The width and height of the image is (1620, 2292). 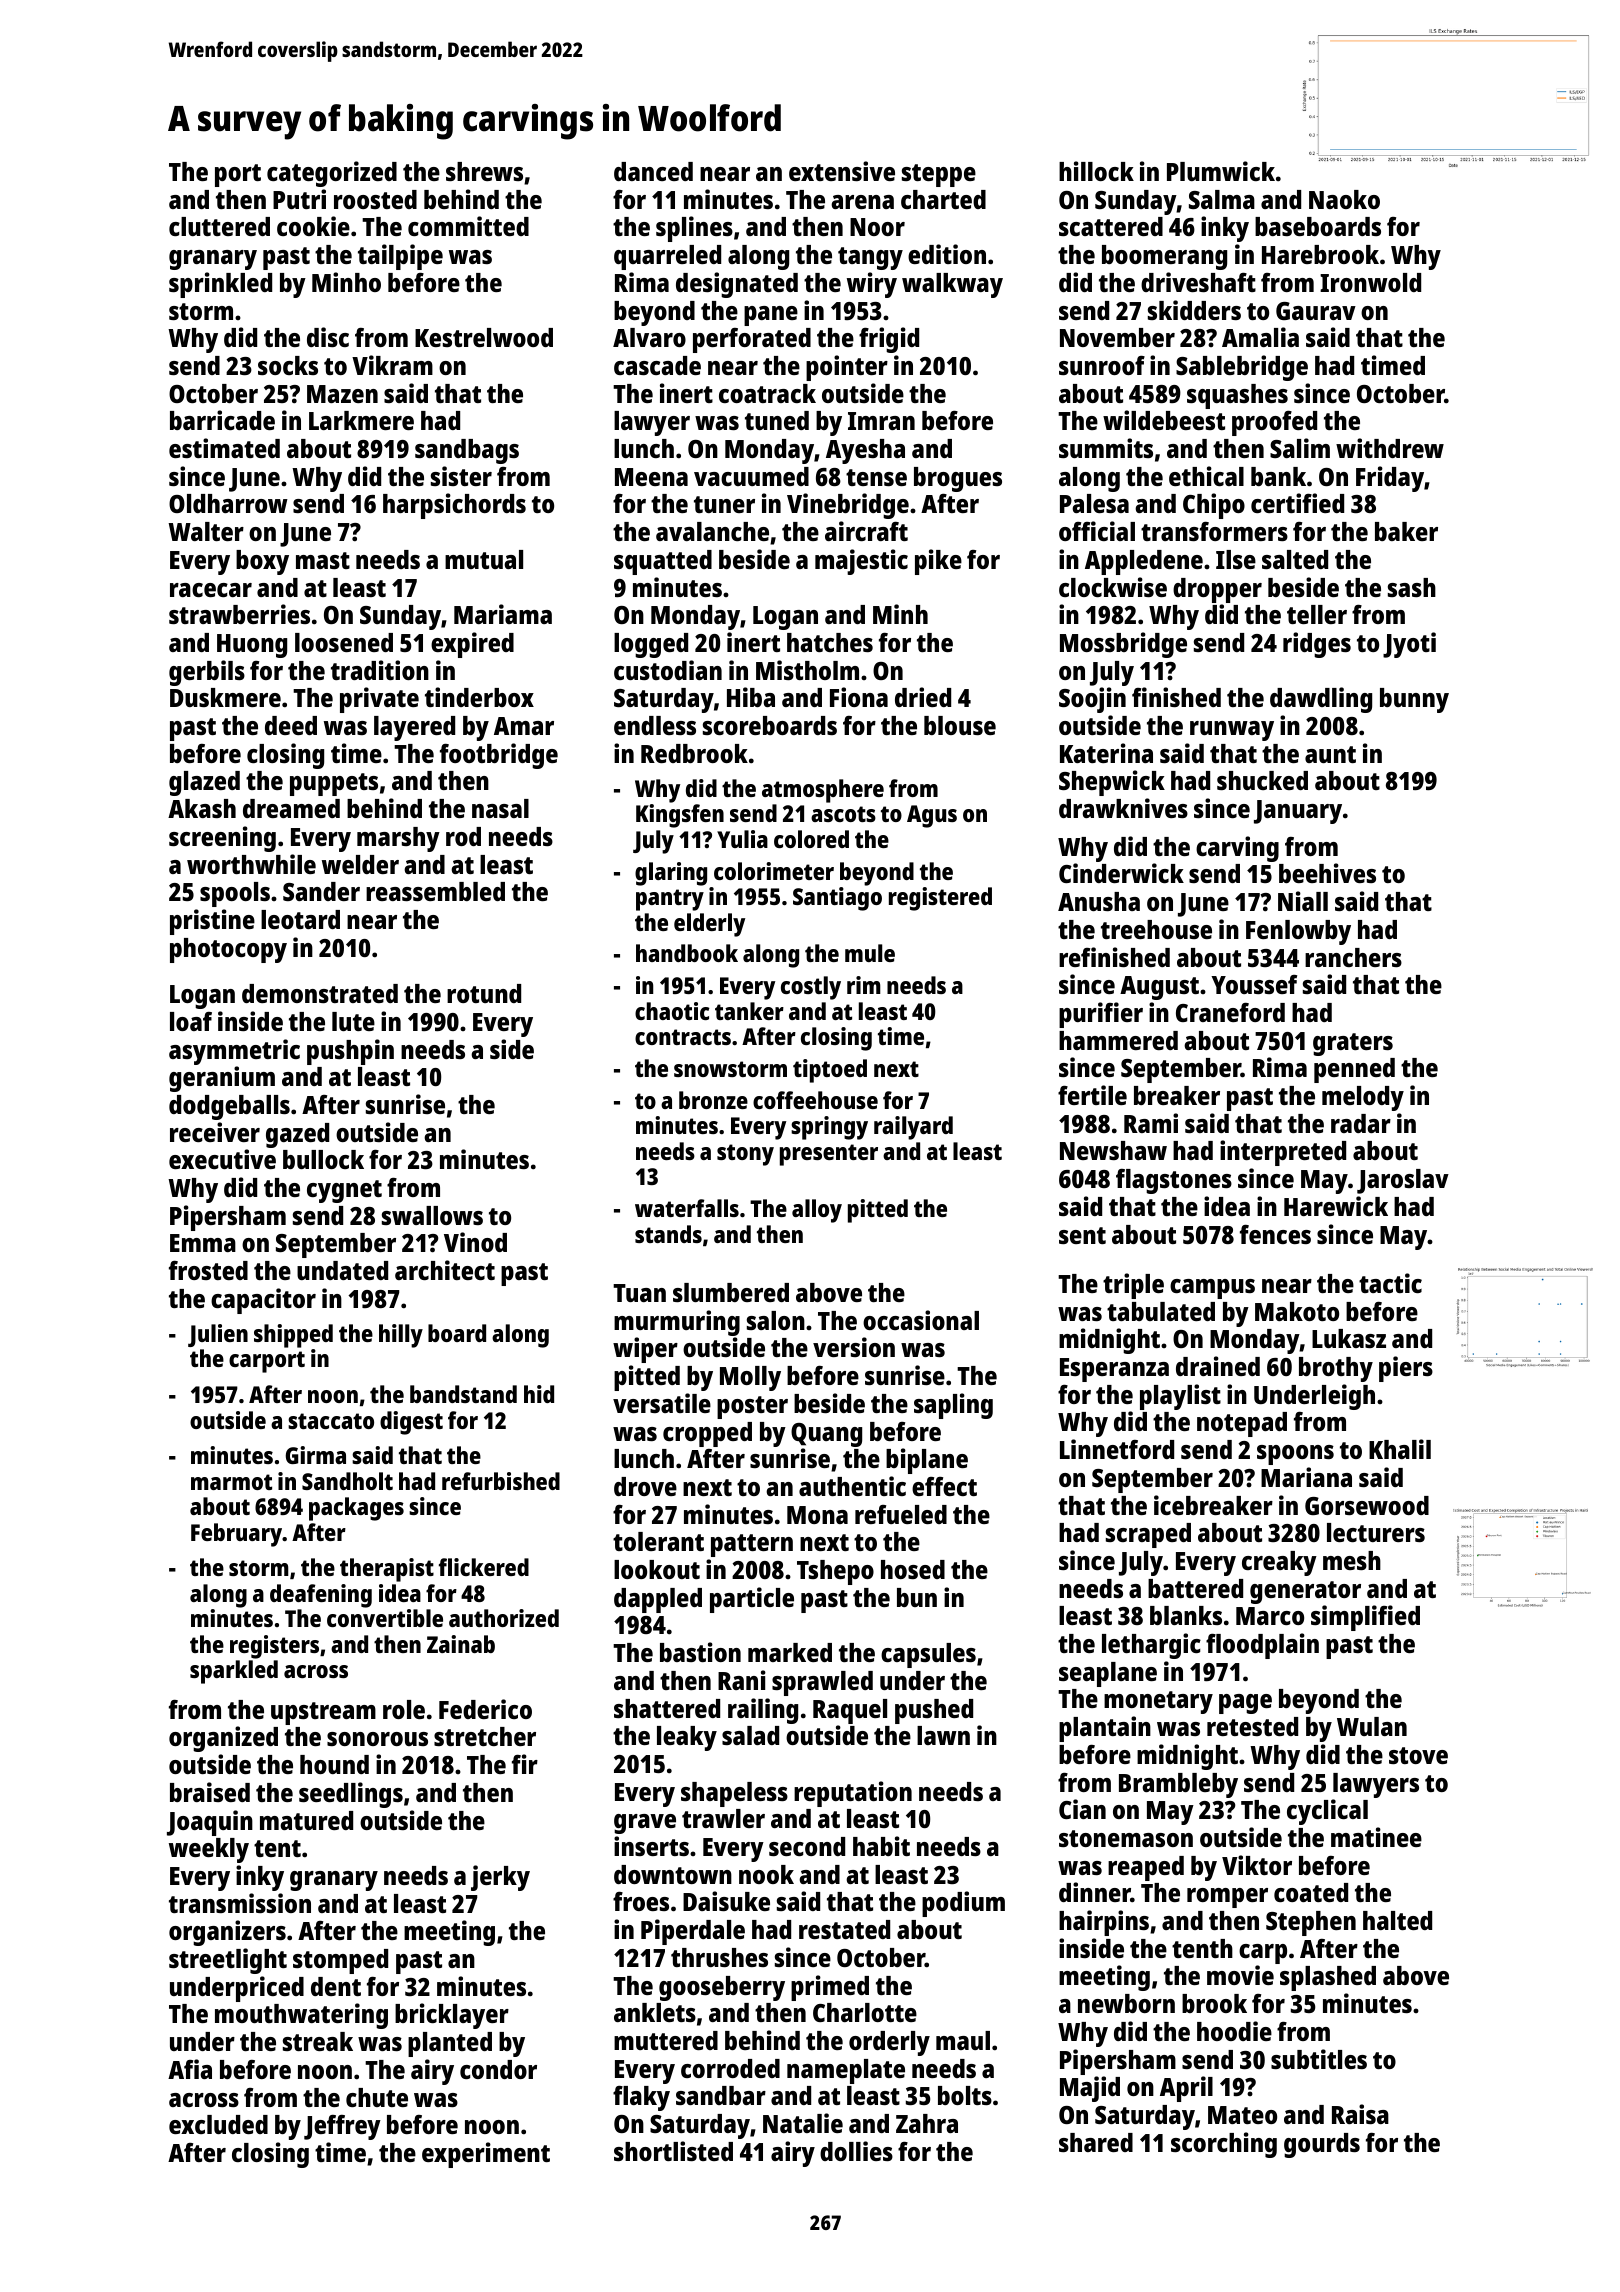 What do you see at coordinates (452, 2016) in the image?
I see `bricklayer` at bounding box center [452, 2016].
